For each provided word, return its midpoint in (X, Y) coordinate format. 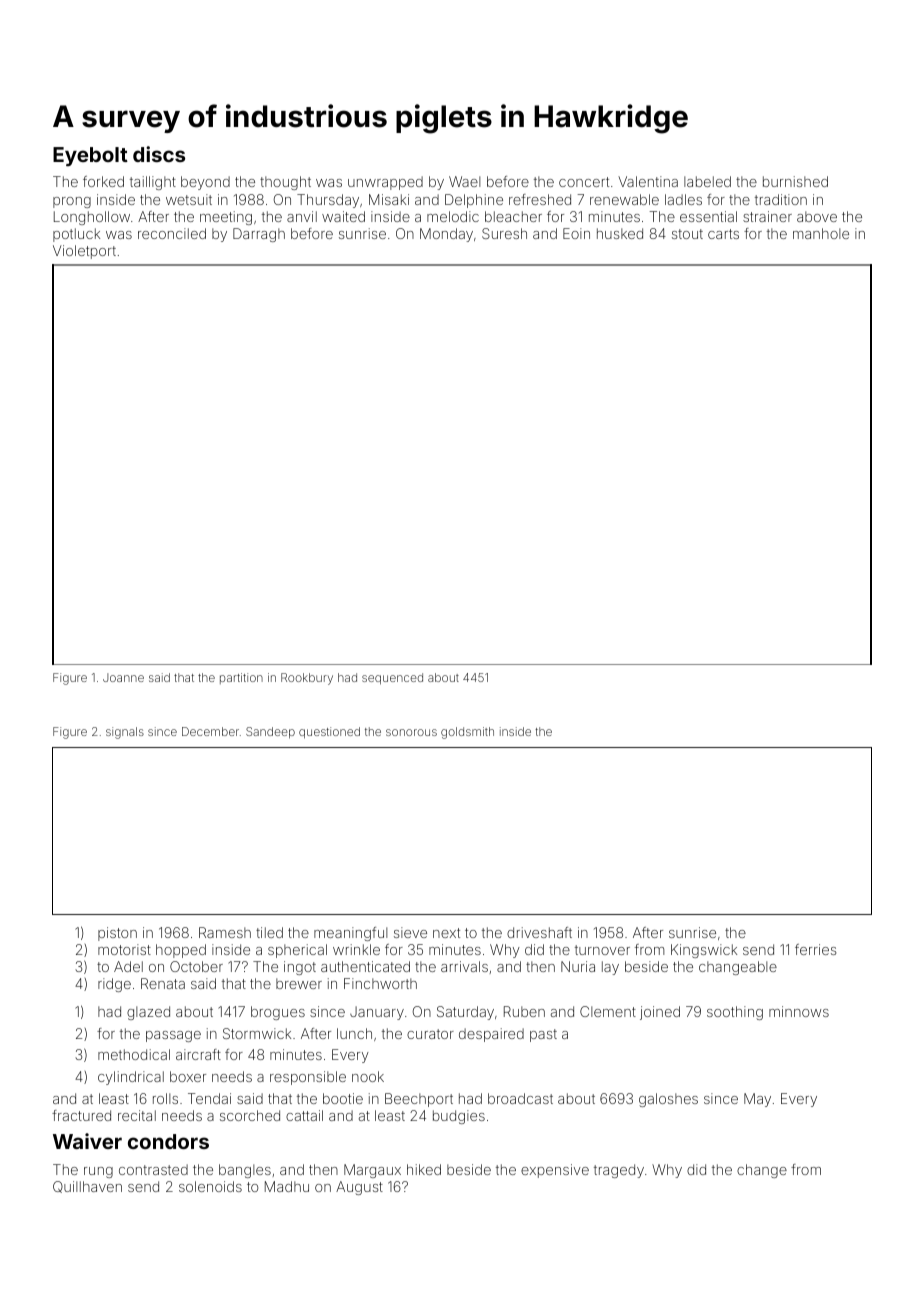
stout (687, 234)
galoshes (668, 1100)
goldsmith (467, 733)
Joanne (123, 677)
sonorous (411, 732)
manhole (821, 233)
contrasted (153, 1169)
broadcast (520, 1098)
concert (584, 182)
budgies (459, 1117)
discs (159, 154)
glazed (148, 1013)
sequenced (392, 679)
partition (241, 678)
